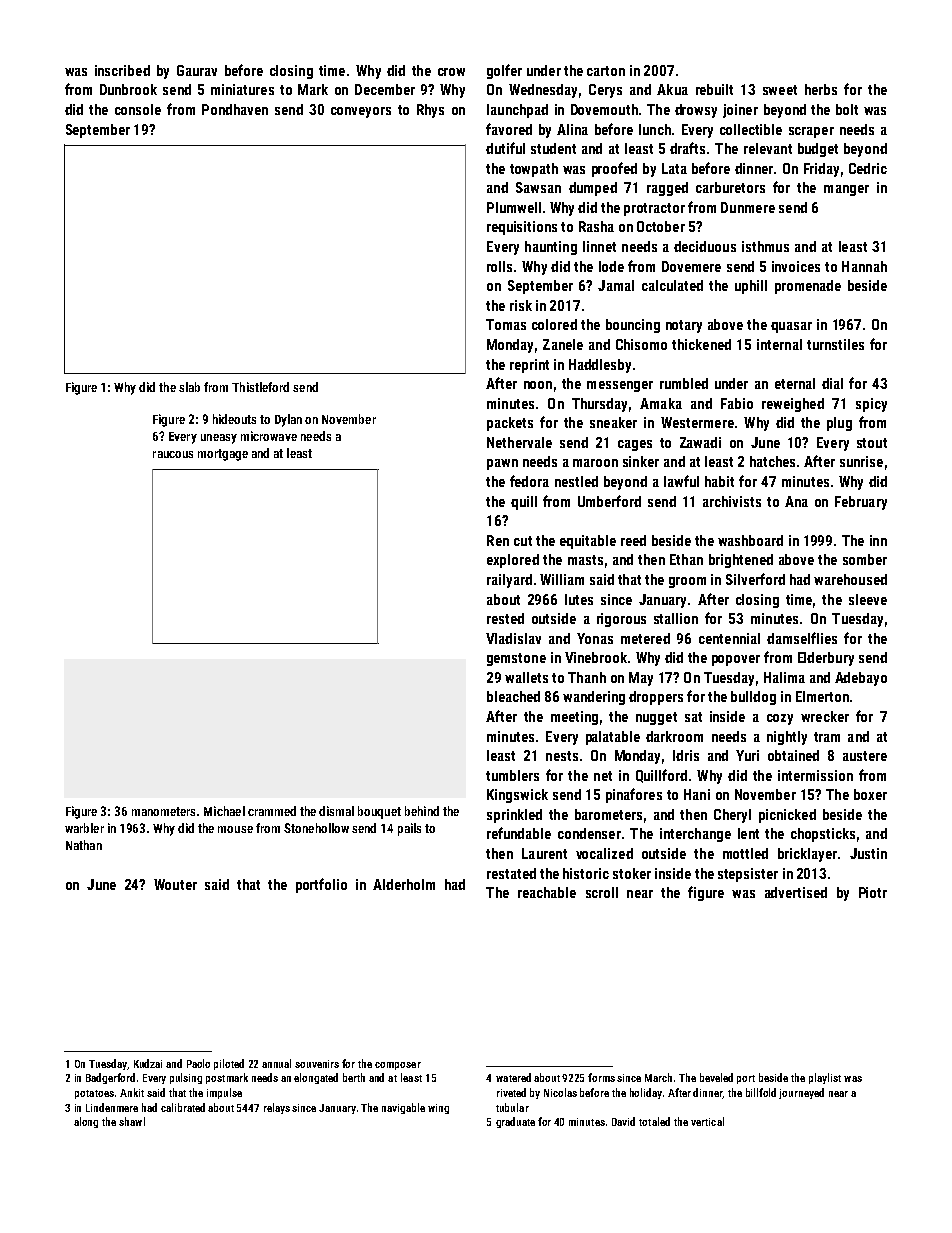  What do you see at coordinates (586, 873) in the page?
I see `historic` at bounding box center [586, 873].
